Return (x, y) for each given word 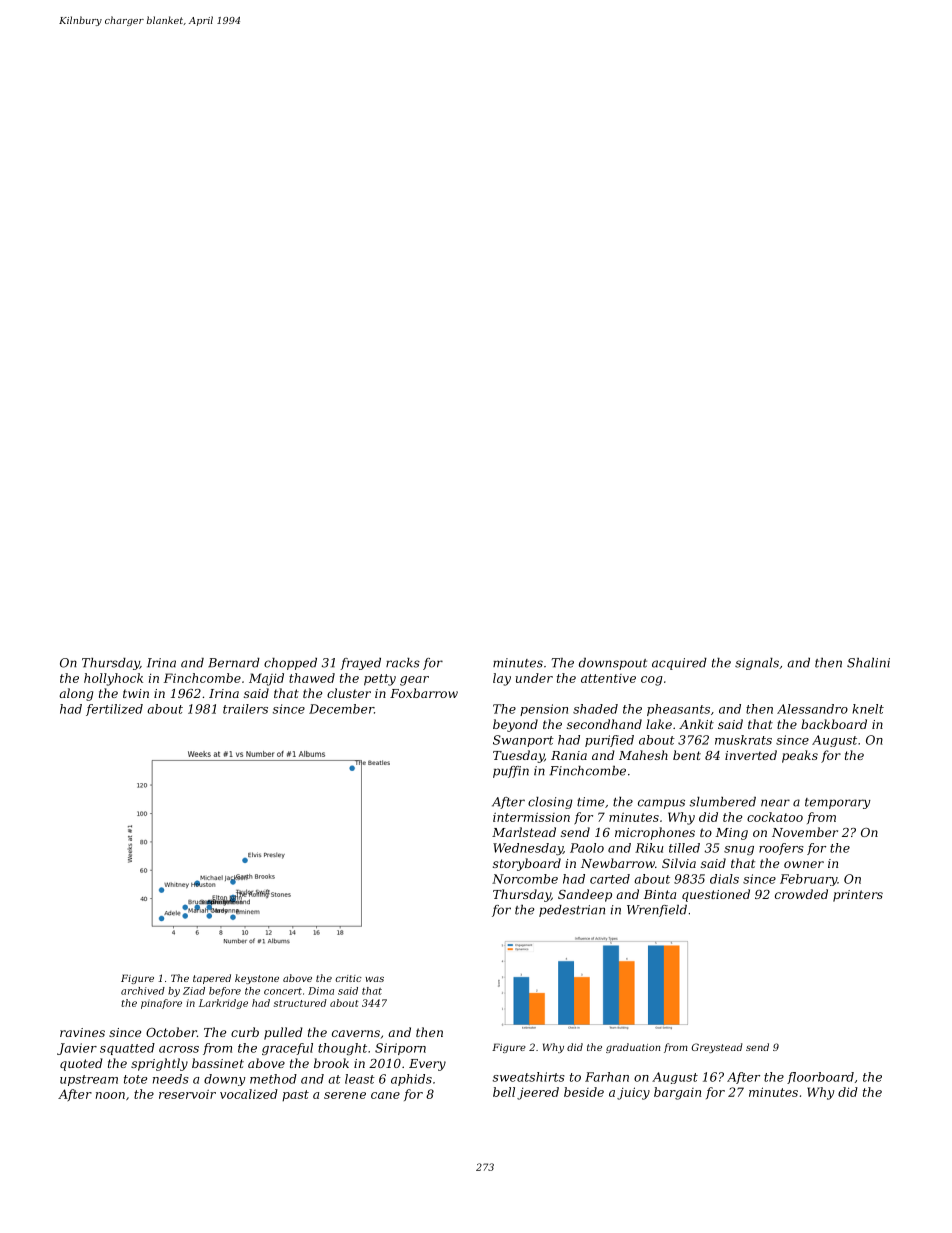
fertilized (114, 710)
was (374, 979)
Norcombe (525, 879)
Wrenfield (657, 911)
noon (110, 1095)
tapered (212, 979)
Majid (266, 679)
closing (550, 803)
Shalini (868, 663)
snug (739, 850)
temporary (838, 803)
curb (245, 1032)
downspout (613, 664)
